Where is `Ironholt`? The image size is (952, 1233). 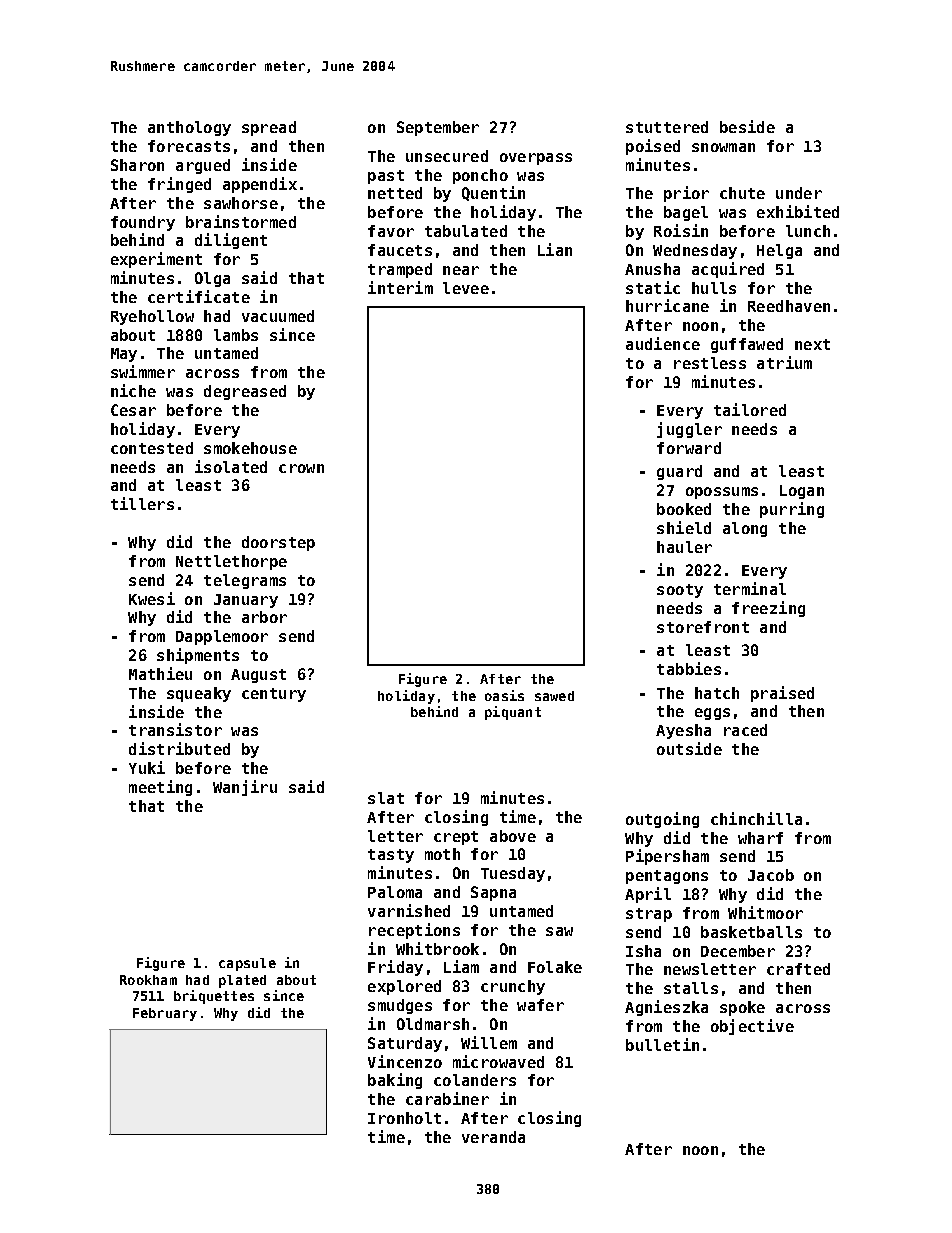 Ironholt is located at coordinates (404, 1118).
